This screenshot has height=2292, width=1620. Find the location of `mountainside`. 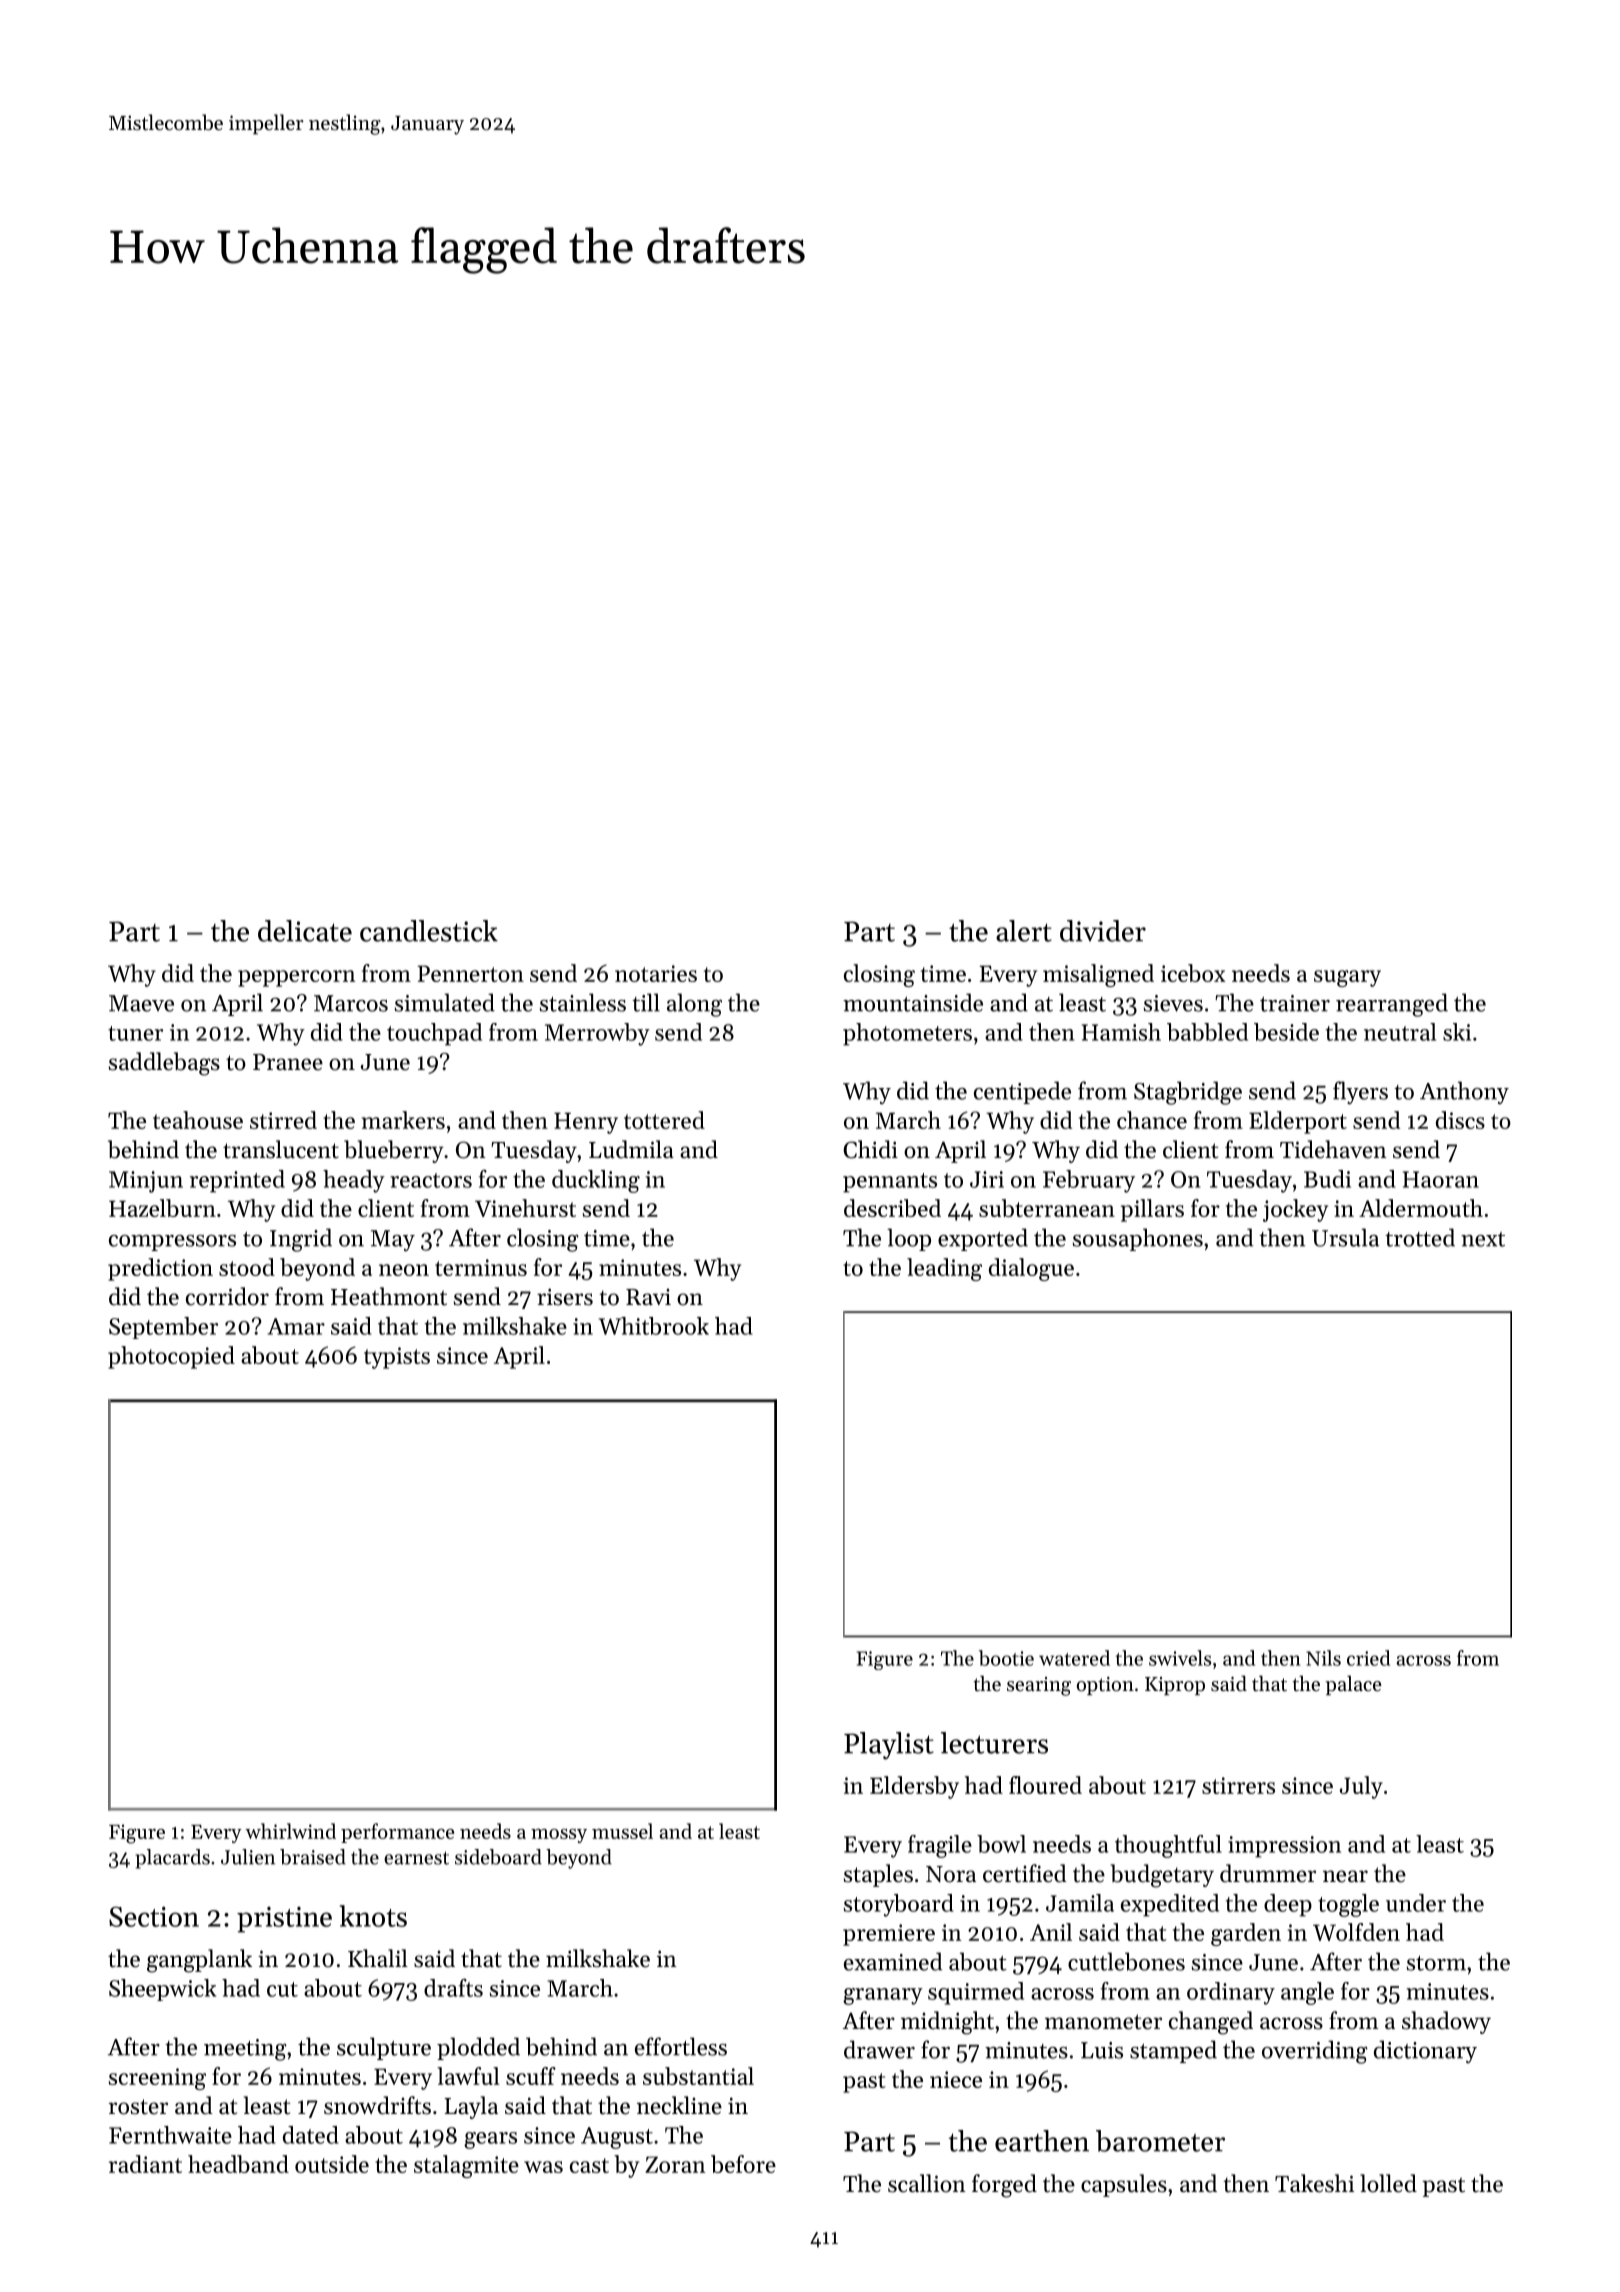

mountainside is located at coordinates (913, 1002).
